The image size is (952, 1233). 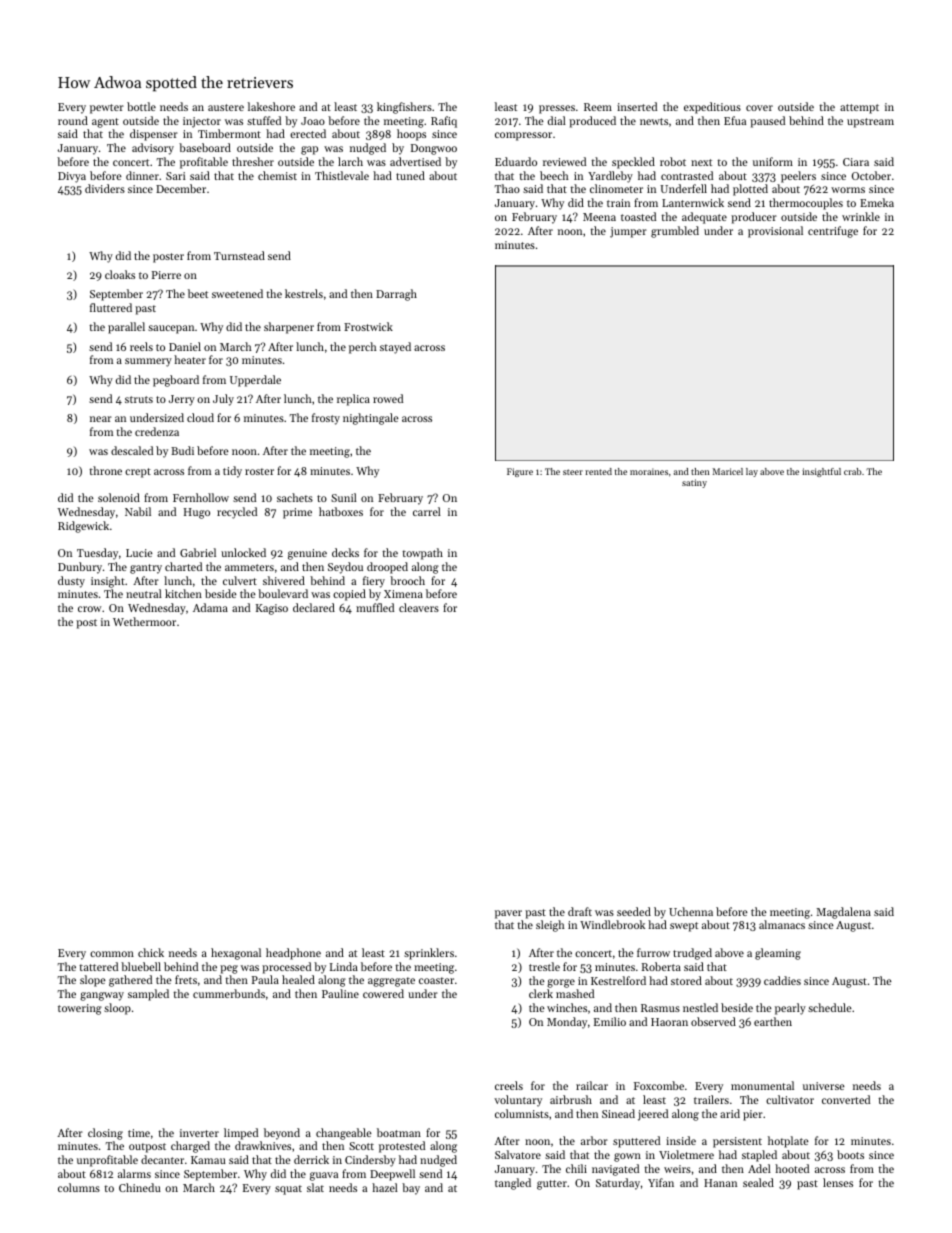 What do you see at coordinates (199, 1133) in the screenshot?
I see `inverter` at bounding box center [199, 1133].
